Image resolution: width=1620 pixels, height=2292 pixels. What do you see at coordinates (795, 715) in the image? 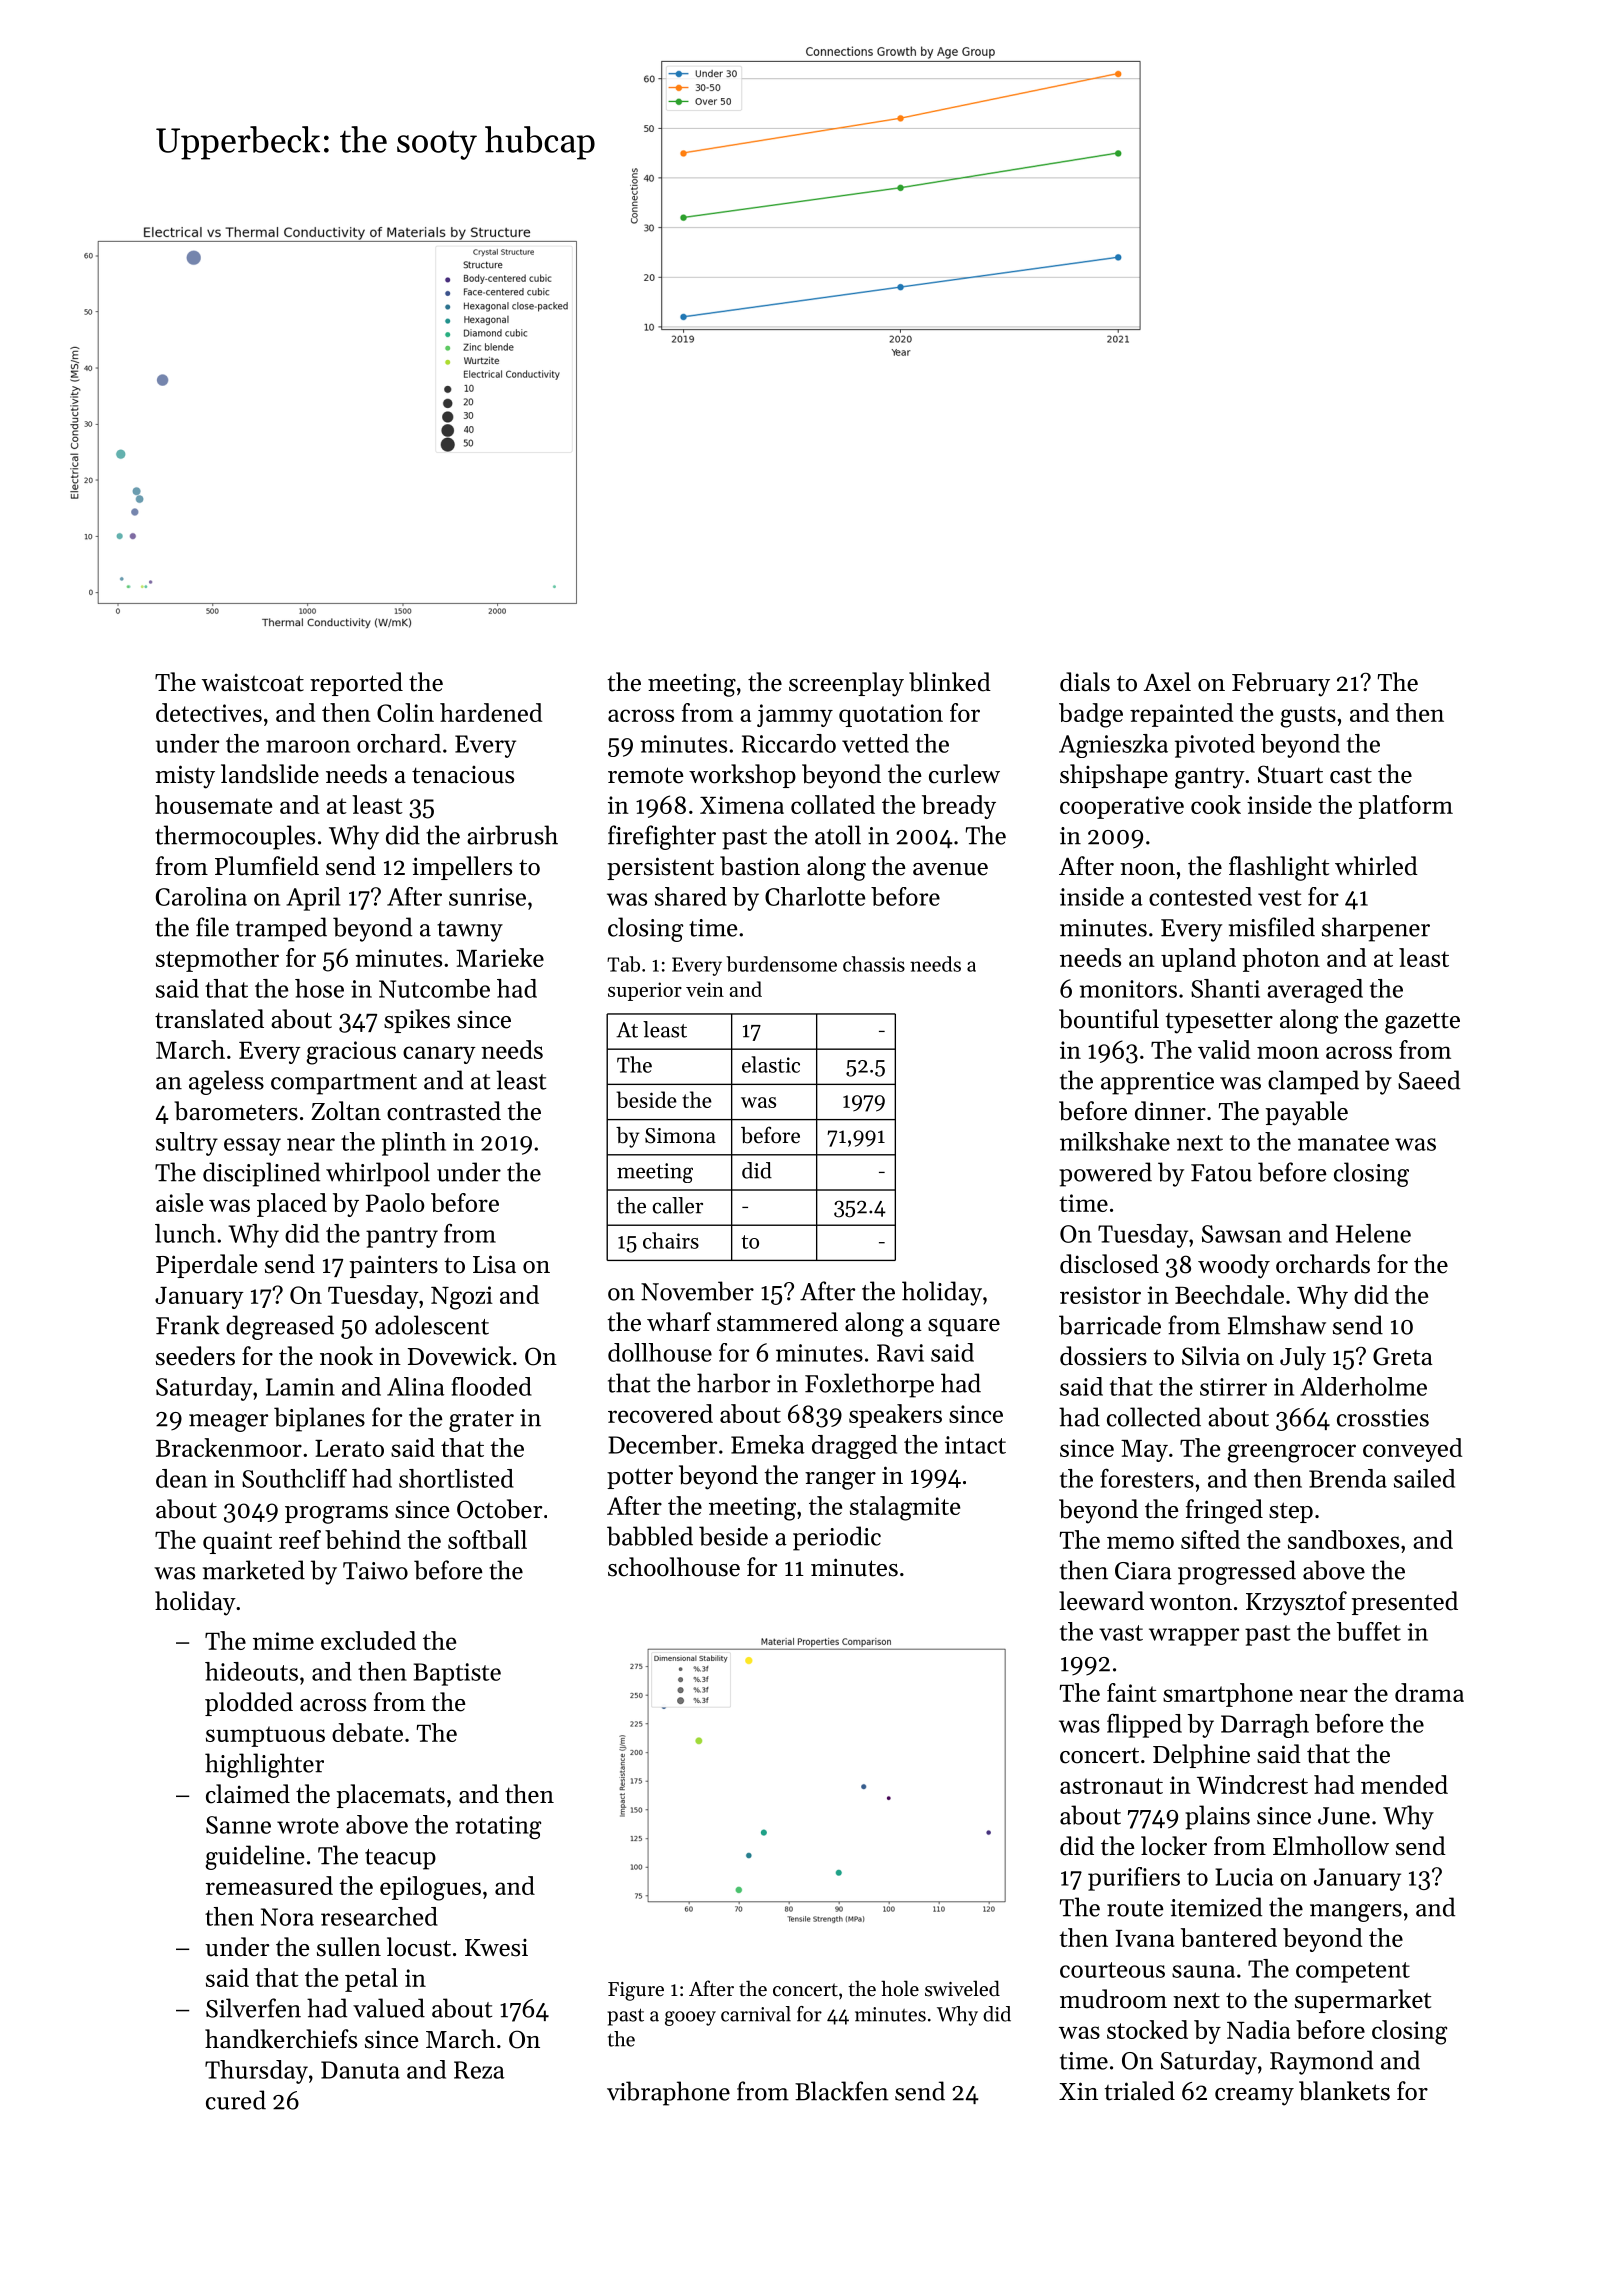
I see `jammy` at bounding box center [795, 715].
